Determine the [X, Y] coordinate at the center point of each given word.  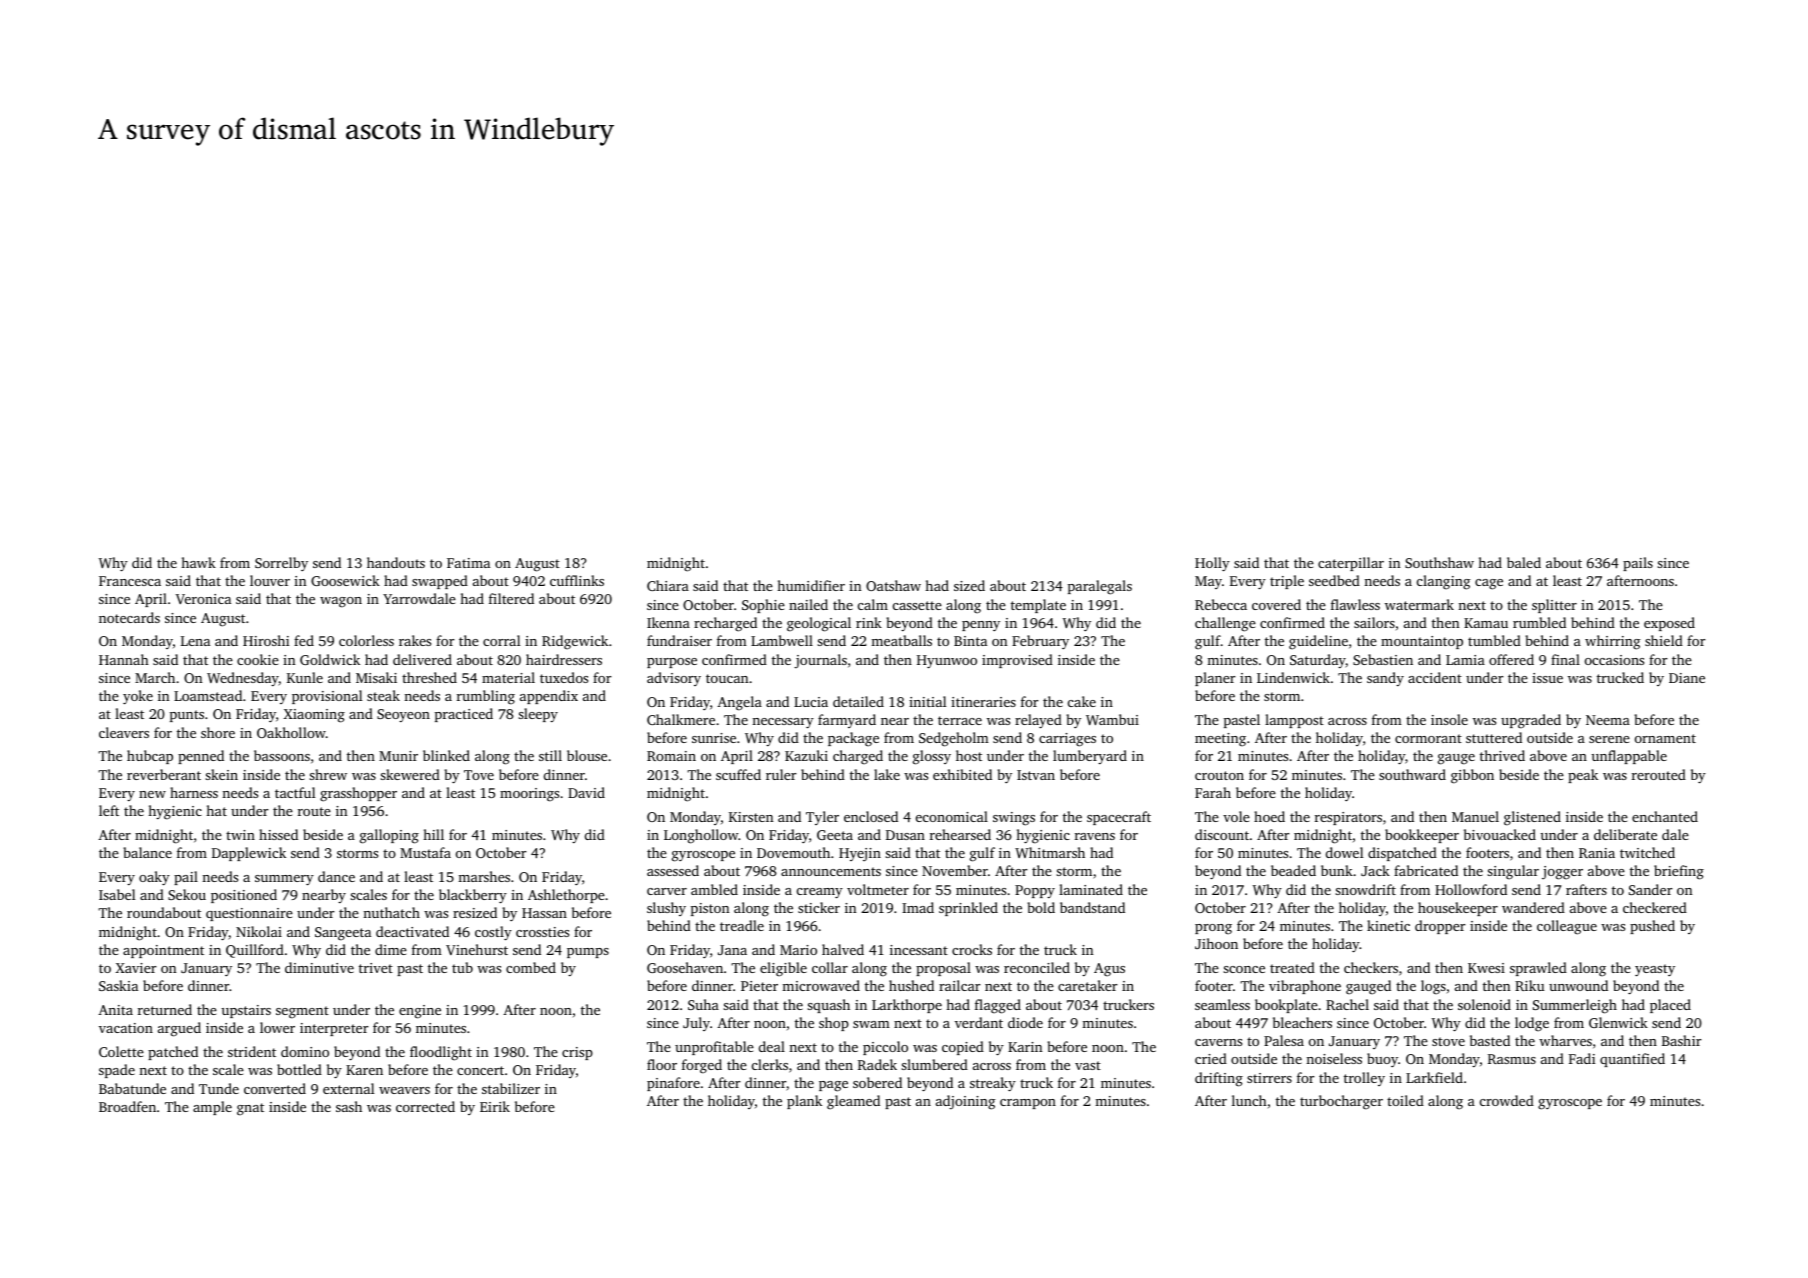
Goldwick [330, 659]
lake [887, 774]
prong [1213, 929]
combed [531, 967]
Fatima [468, 563]
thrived [1502, 755]
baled [1524, 562]
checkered [1655, 907]
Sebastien [1383, 659]
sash [349, 1106]
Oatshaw [893, 585]
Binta [970, 641]
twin [240, 835]
